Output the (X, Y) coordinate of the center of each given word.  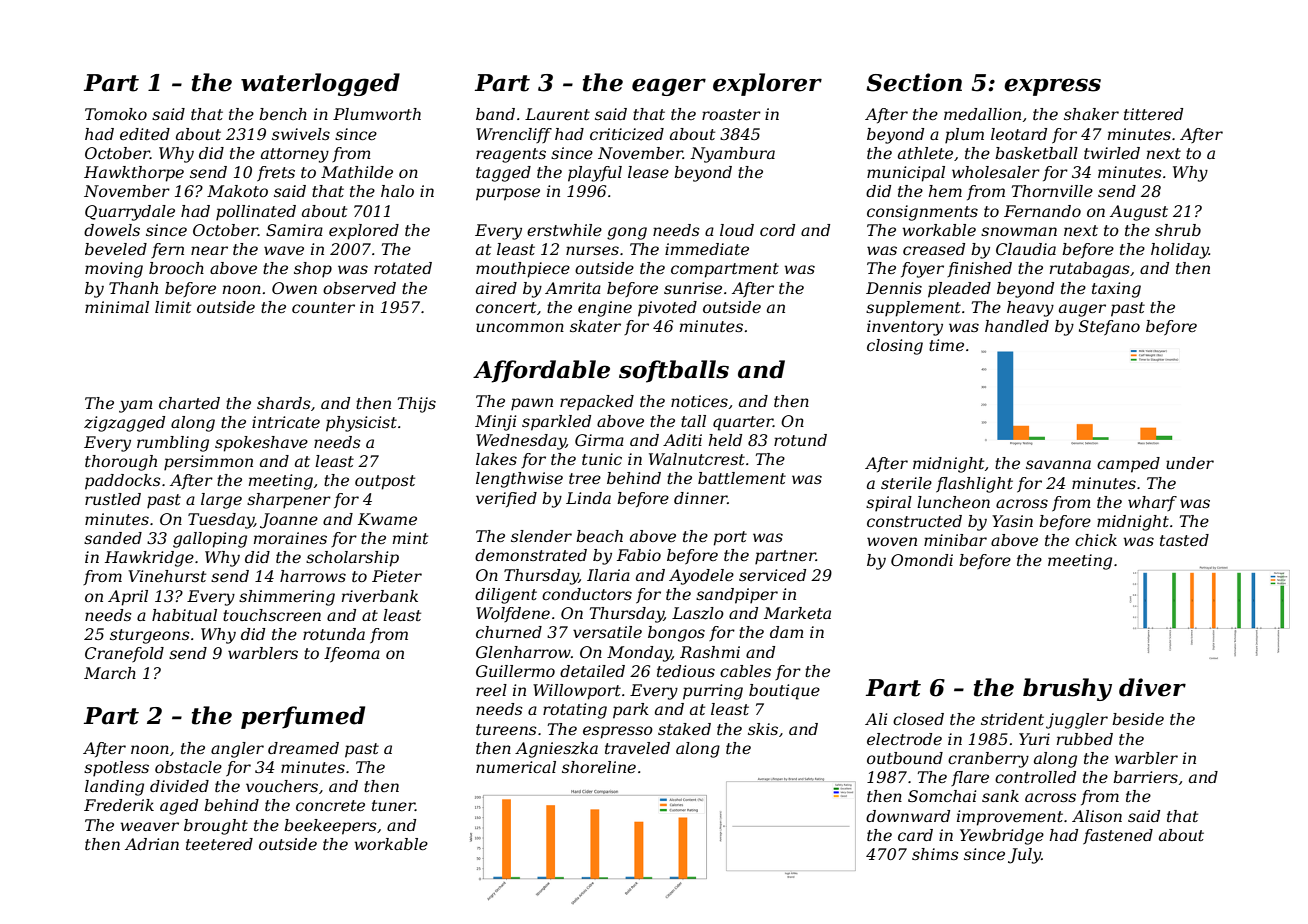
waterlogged (320, 84)
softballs (674, 371)
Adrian (152, 844)
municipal (906, 174)
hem (945, 191)
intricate (286, 422)
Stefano (1109, 327)
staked (684, 729)
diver (1152, 687)
